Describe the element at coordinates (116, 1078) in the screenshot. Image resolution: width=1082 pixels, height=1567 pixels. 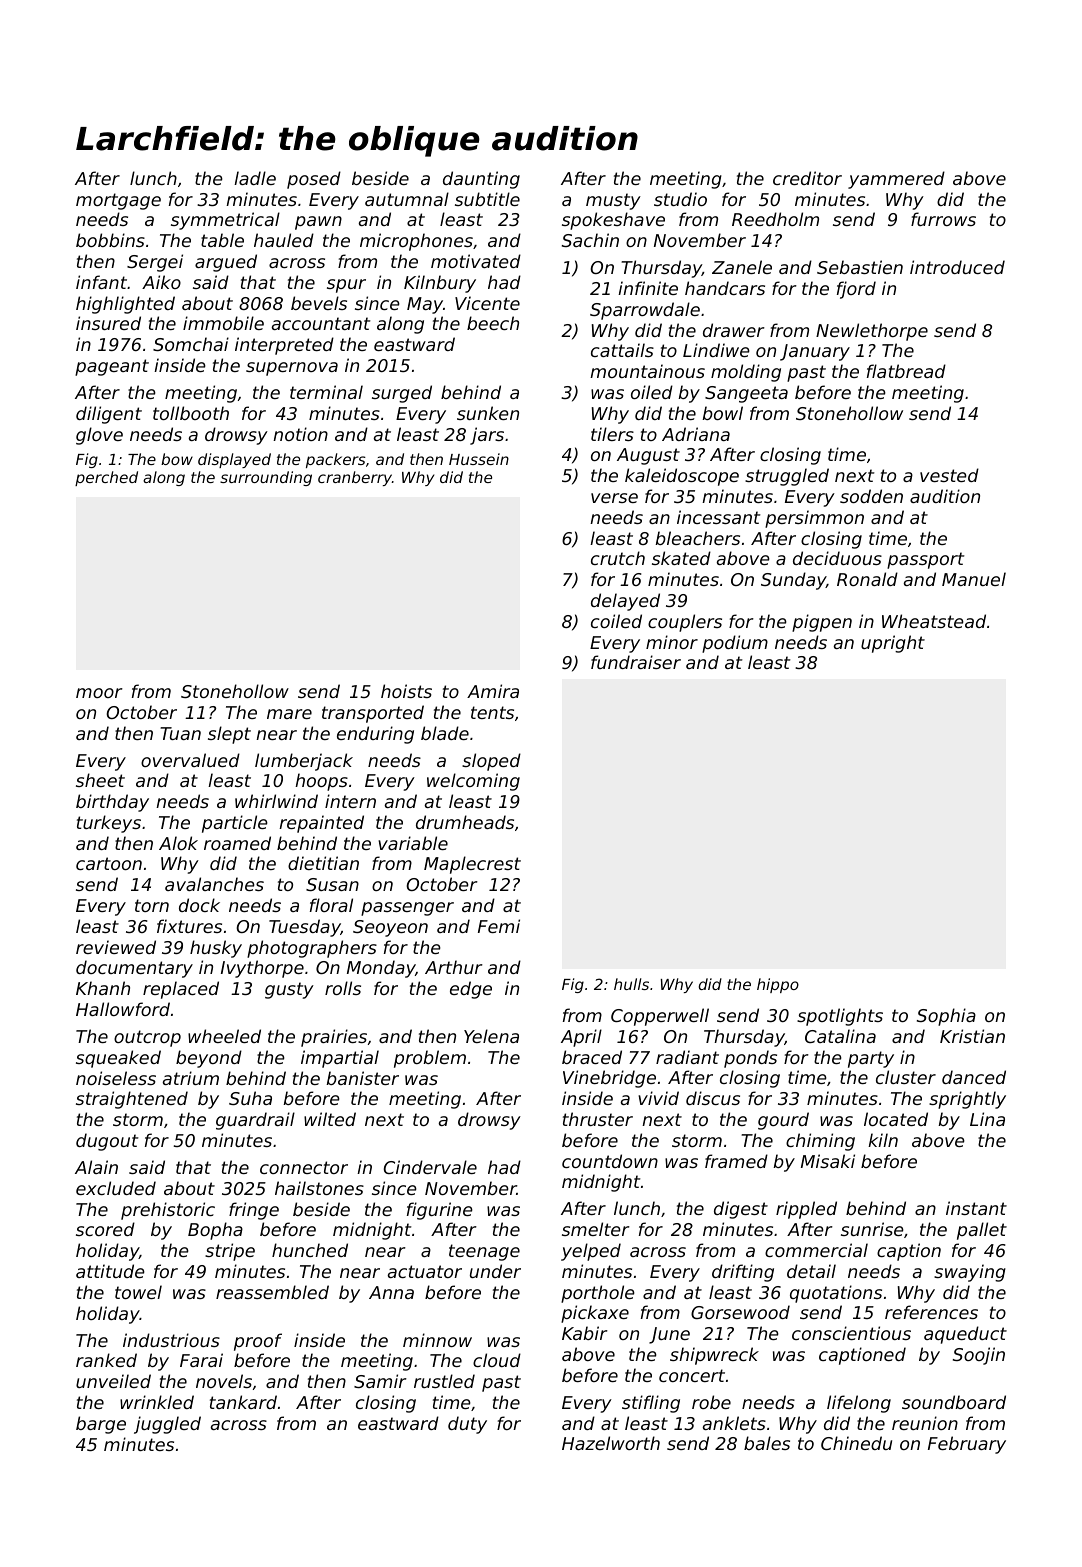
I see `noiseless` at that location.
